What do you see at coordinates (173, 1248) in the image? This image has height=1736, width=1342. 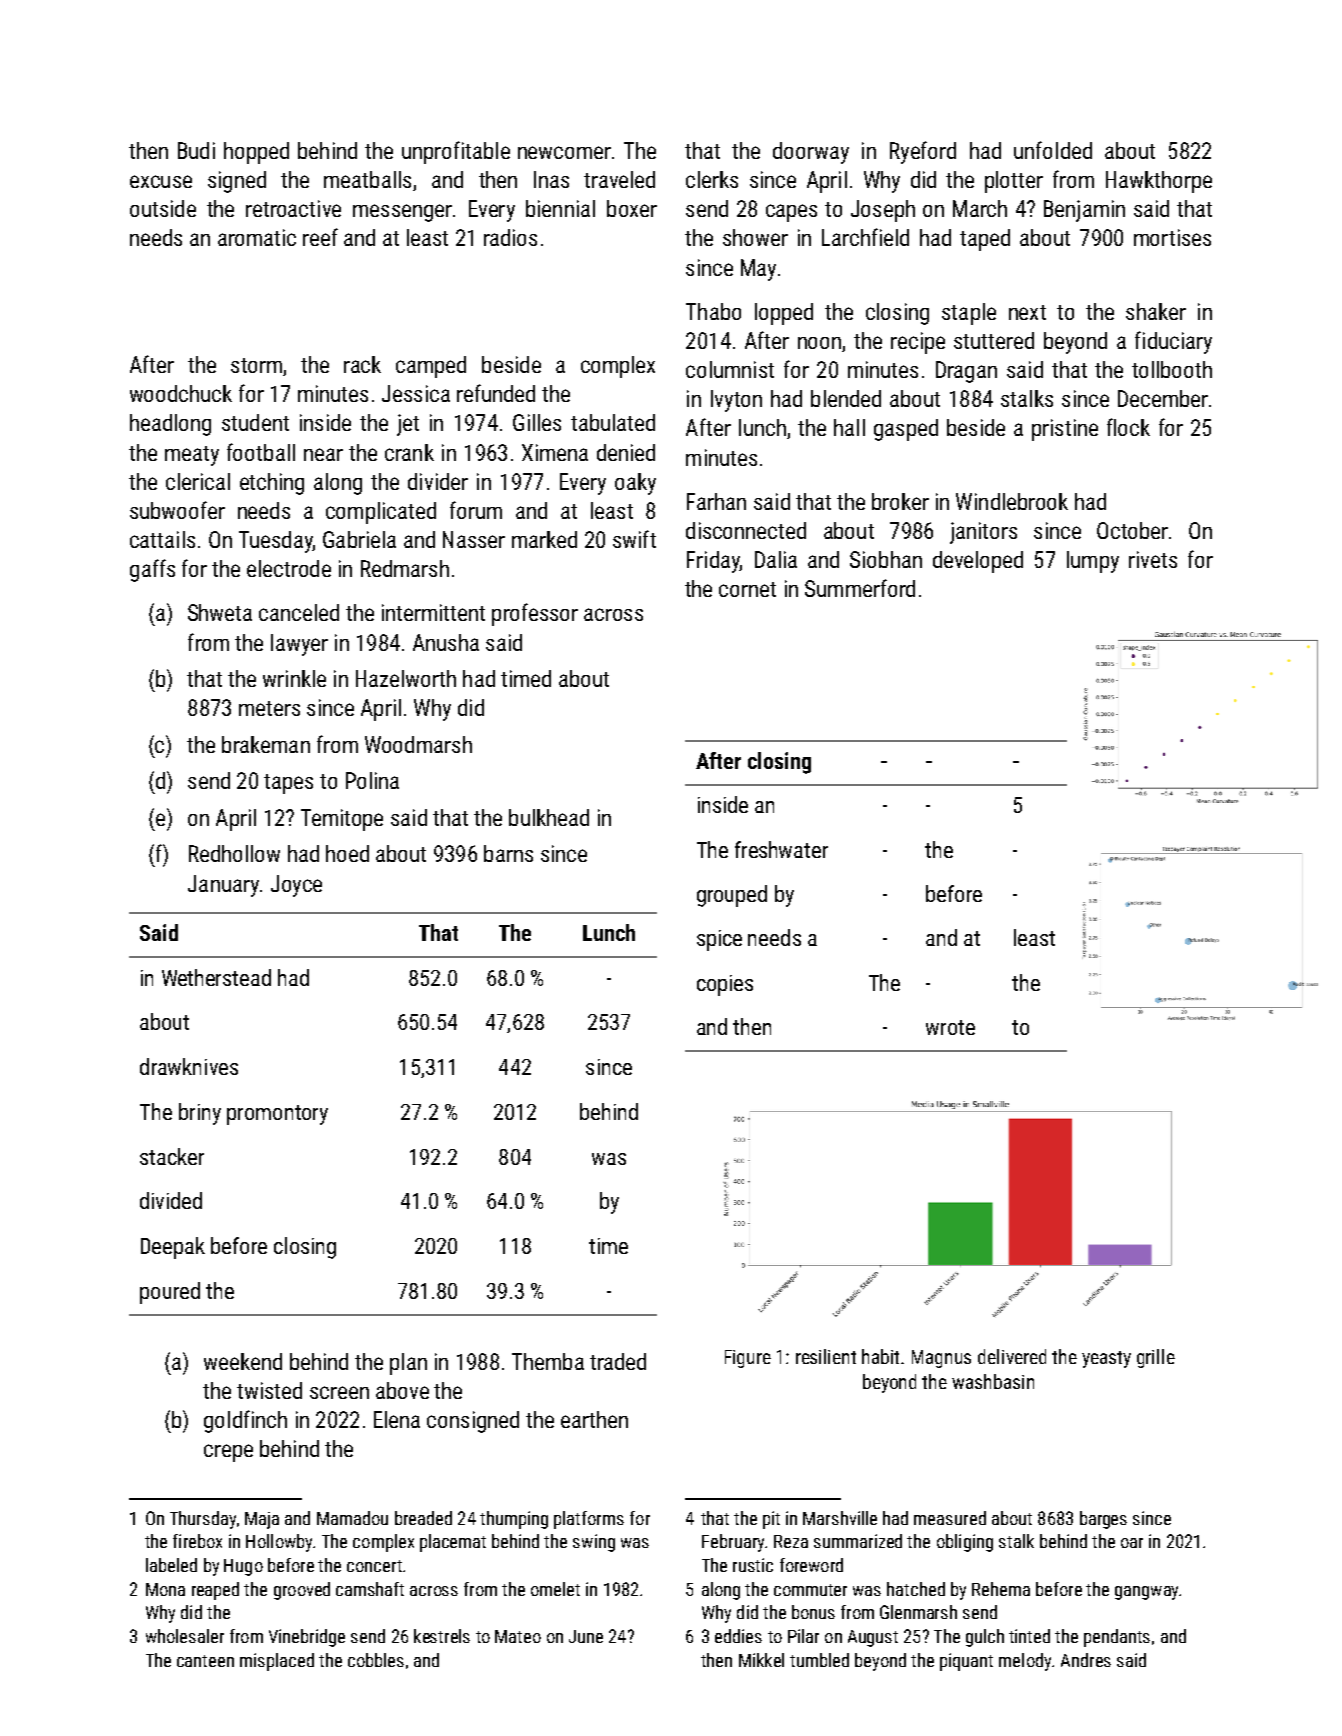 I see `Deepak` at bounding box center [173, 1248].
